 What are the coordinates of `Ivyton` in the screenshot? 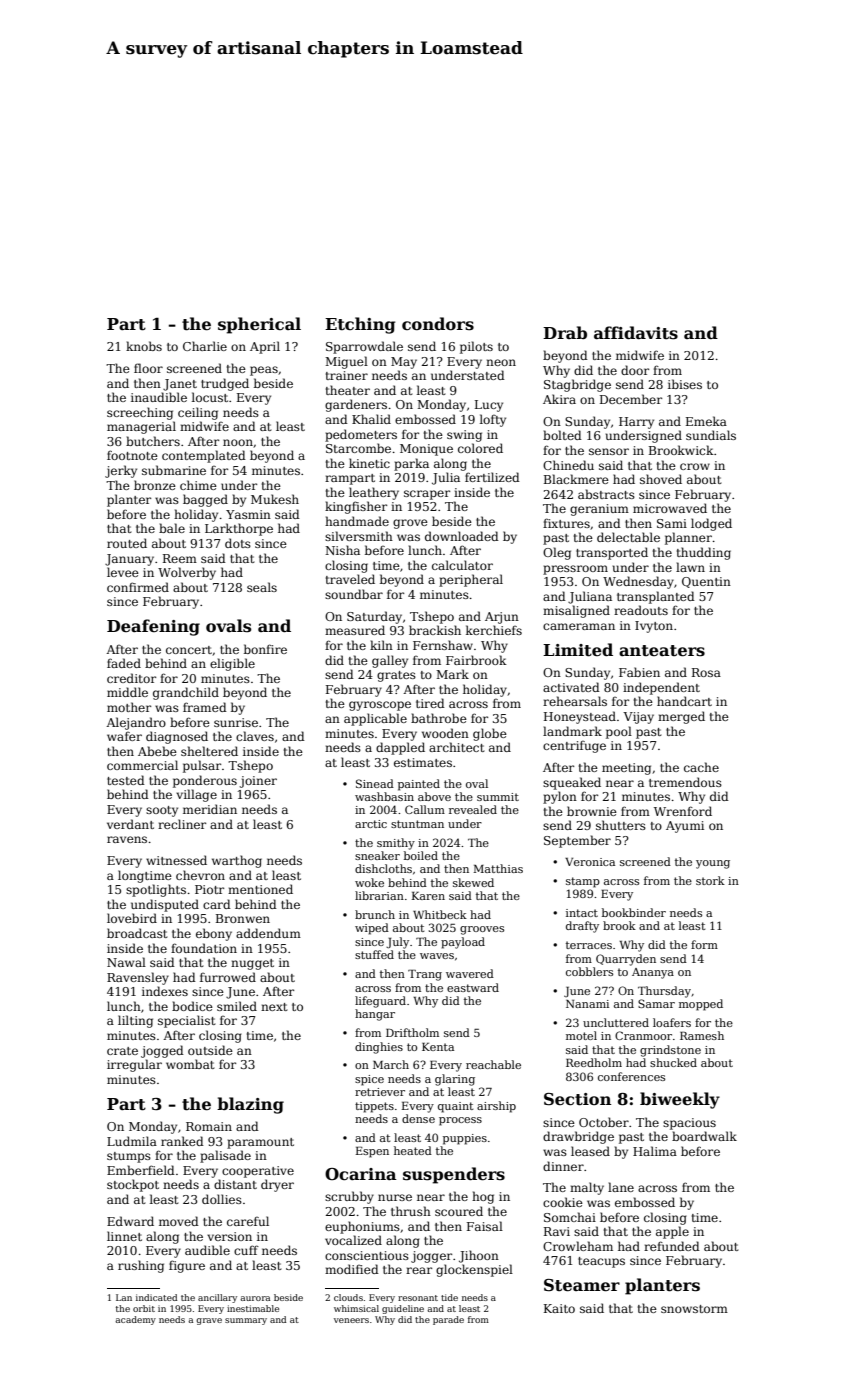 It's located at (654, 627).
